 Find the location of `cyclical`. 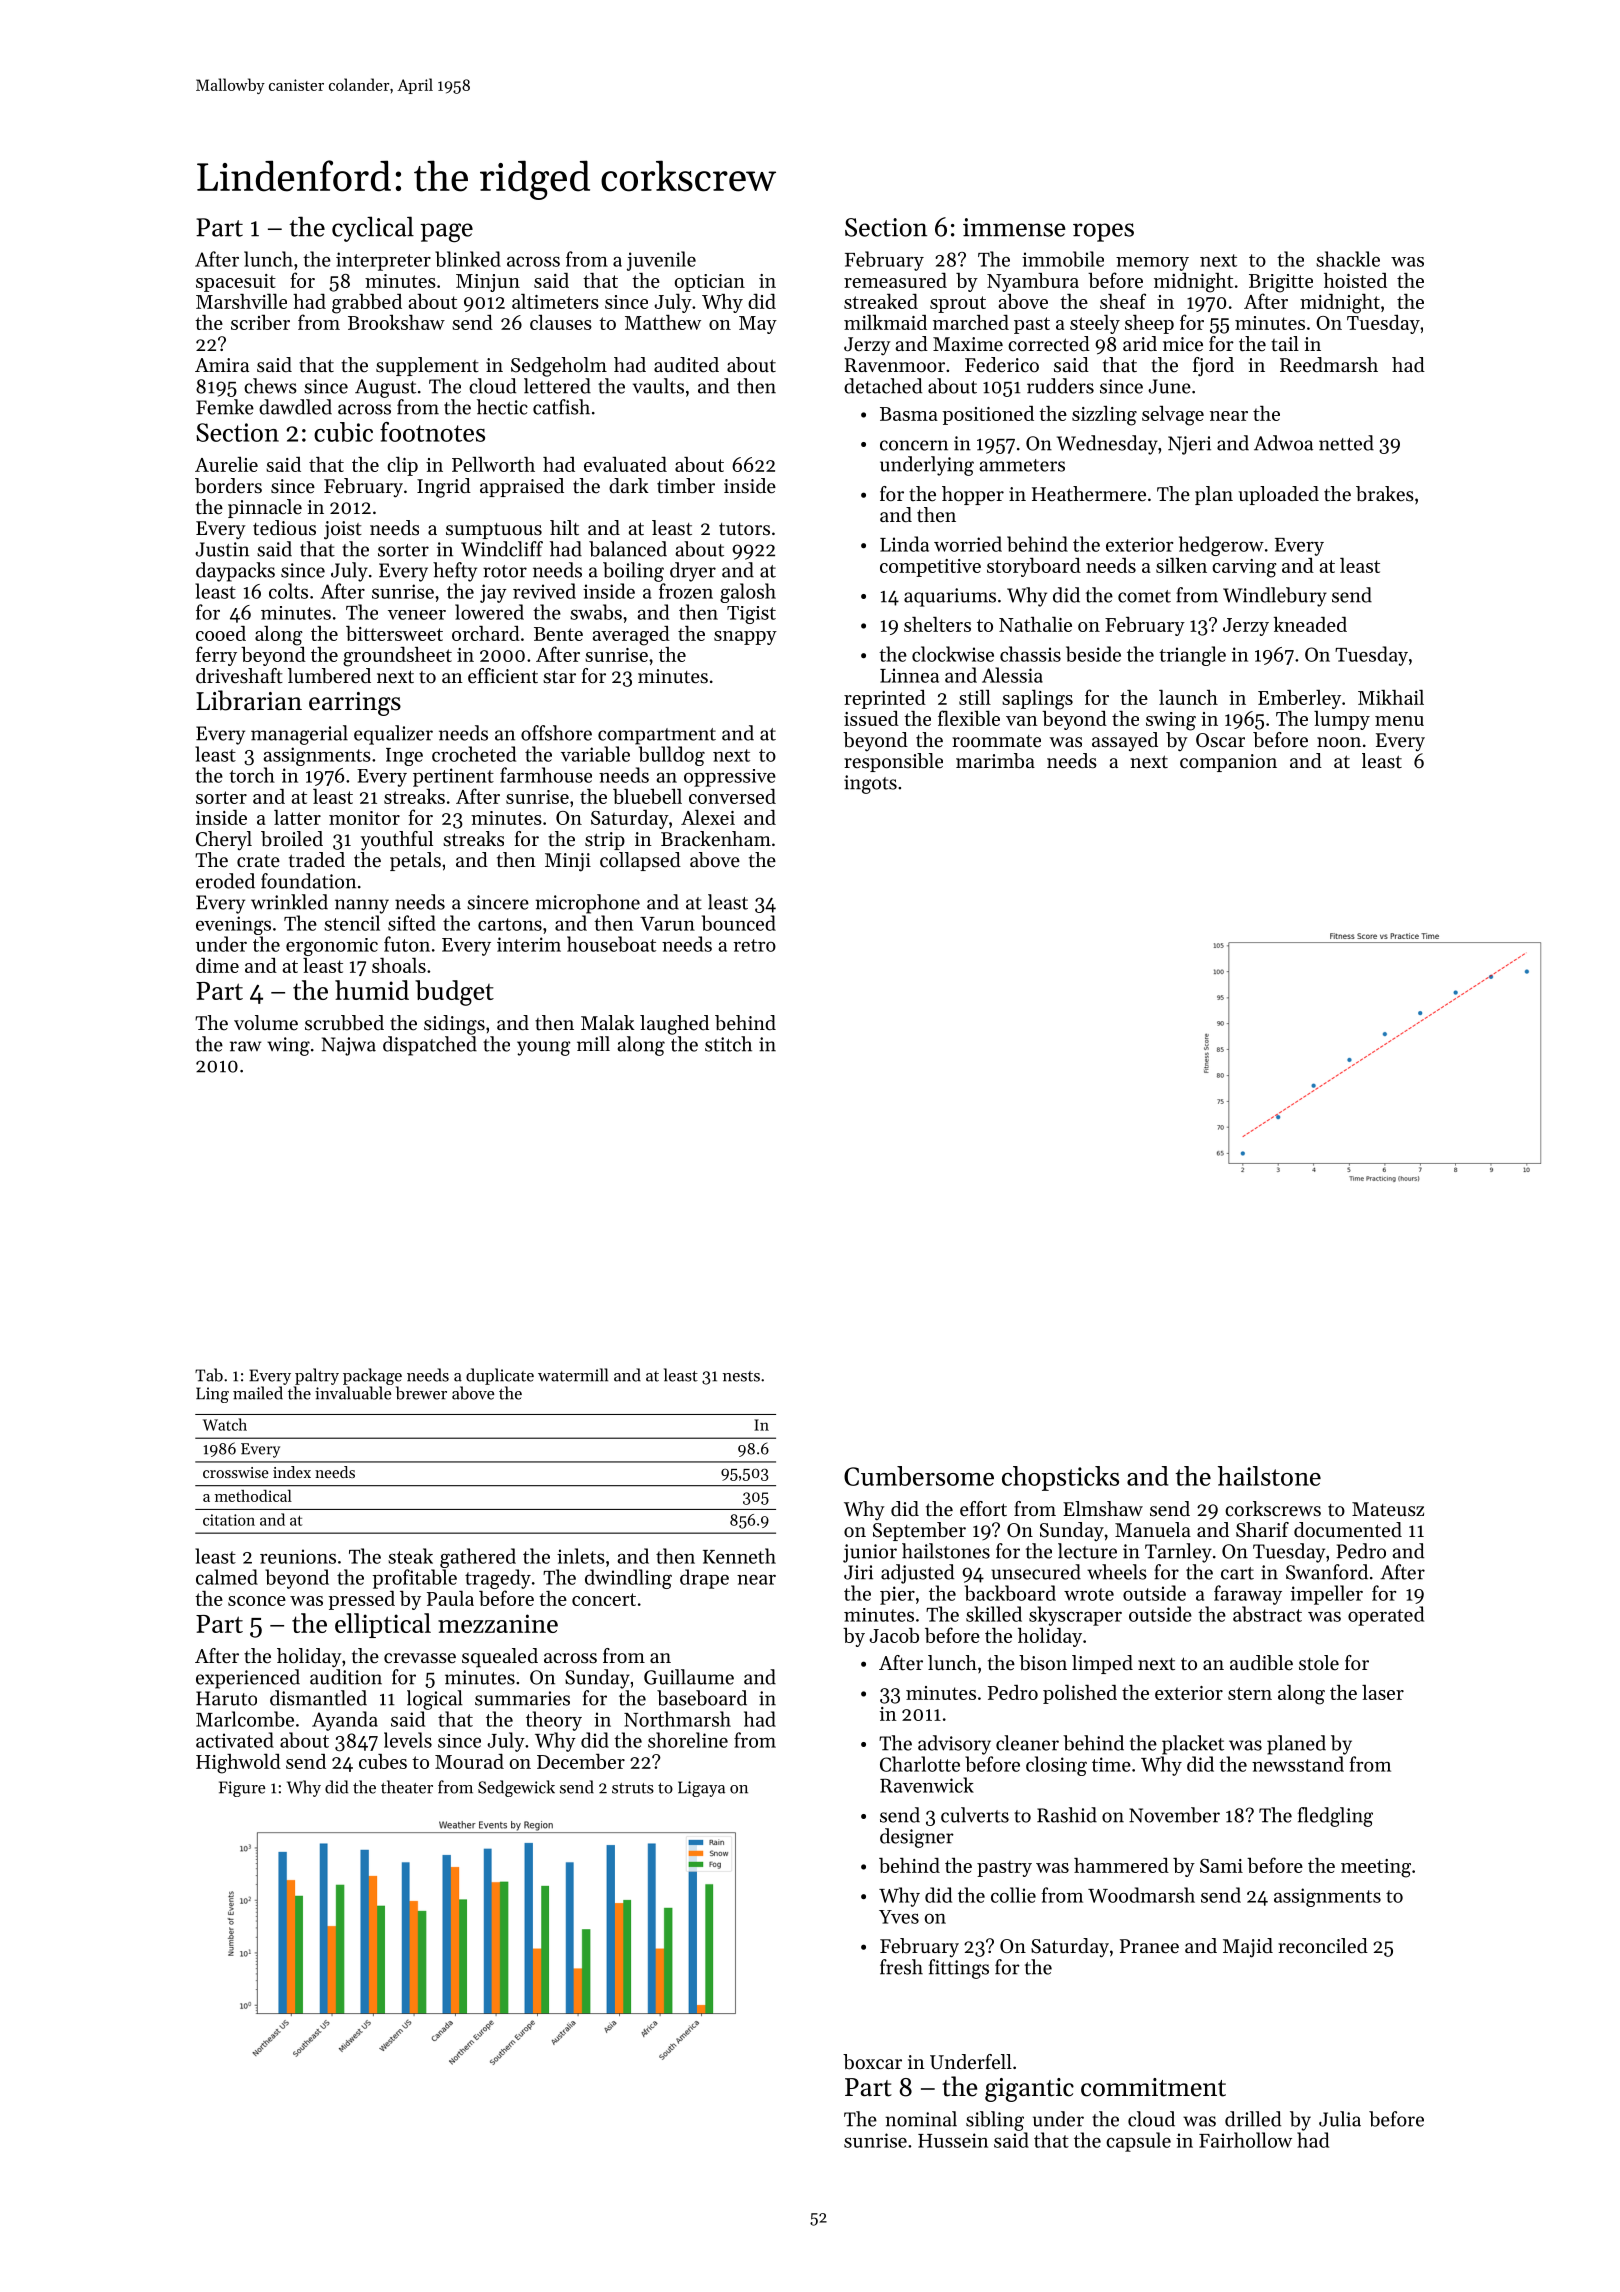

cyclical is located at coordinates (373, 229).
